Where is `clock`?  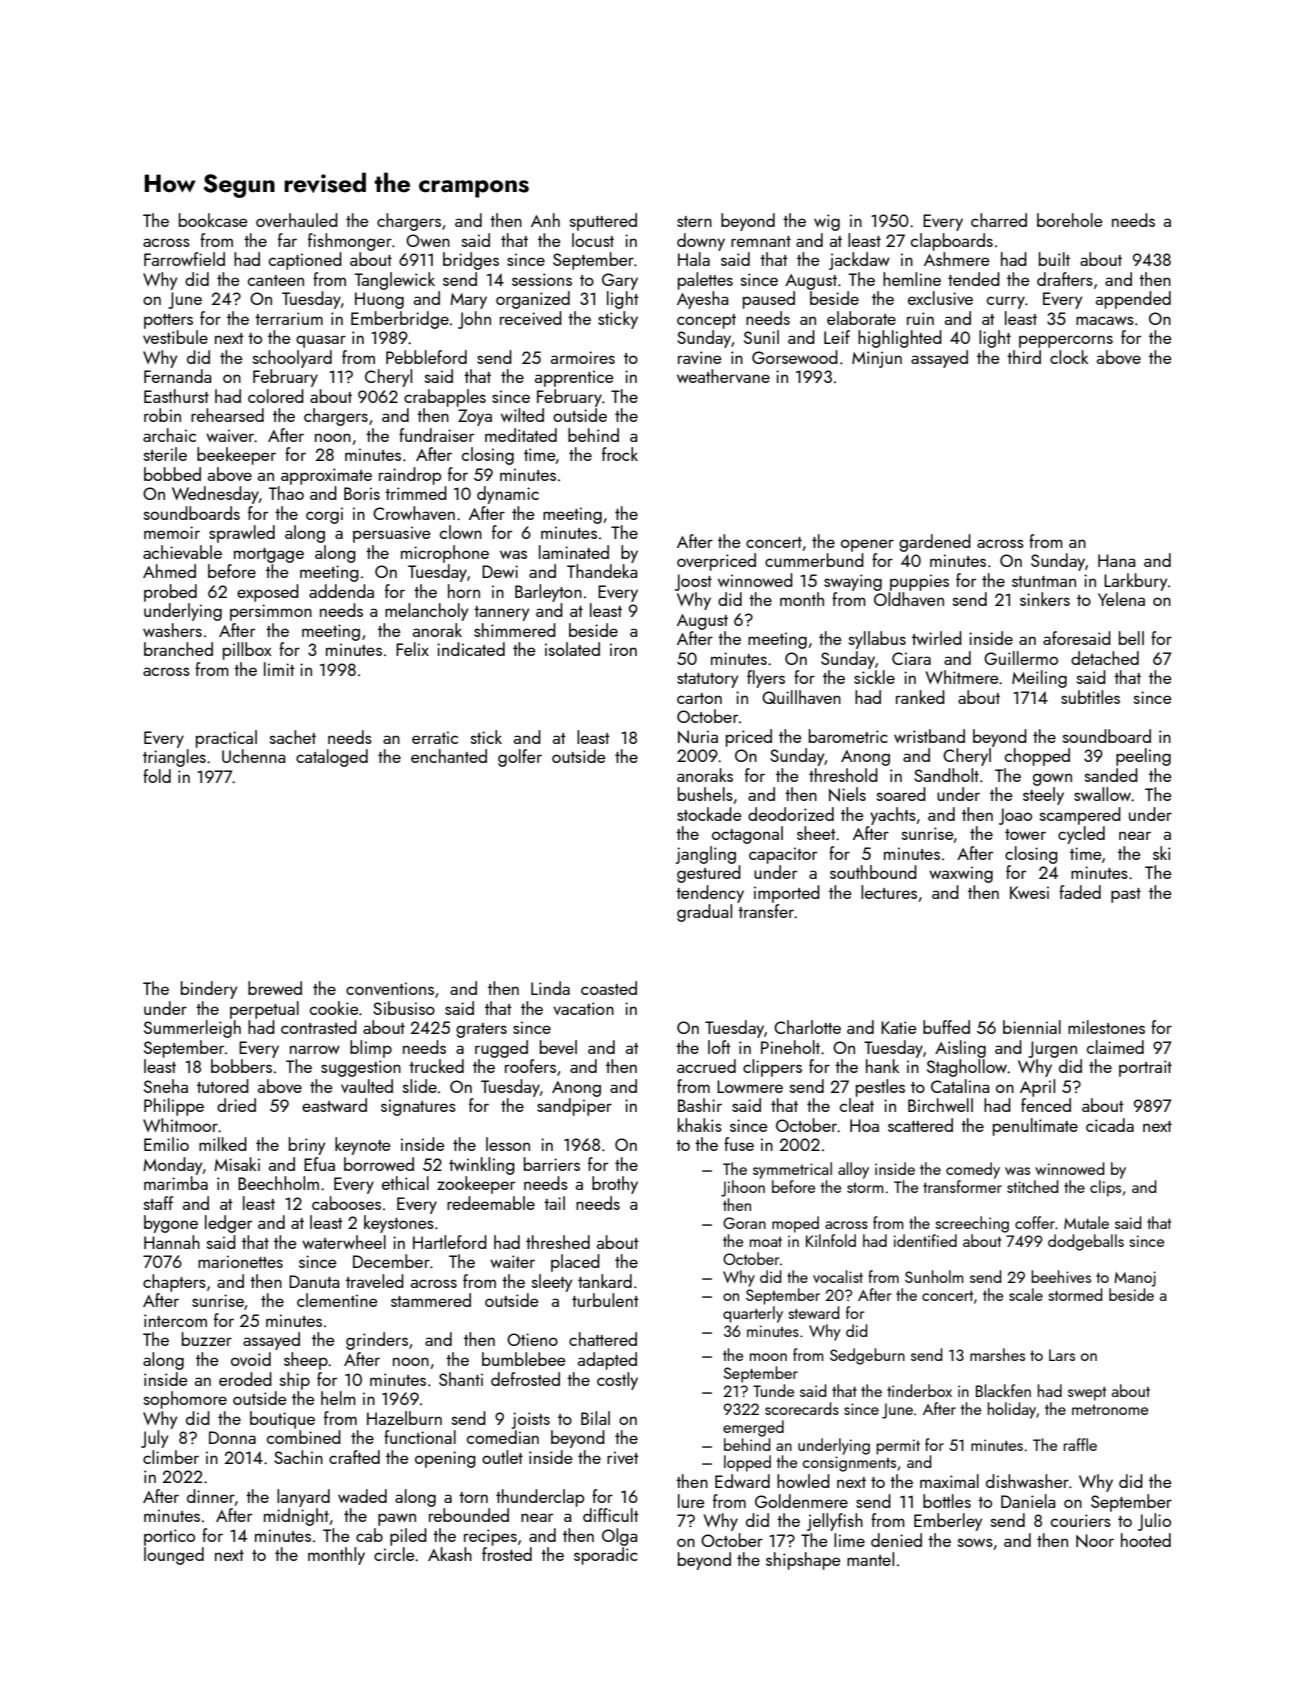
clock is located at coordinates (1069, 357).
